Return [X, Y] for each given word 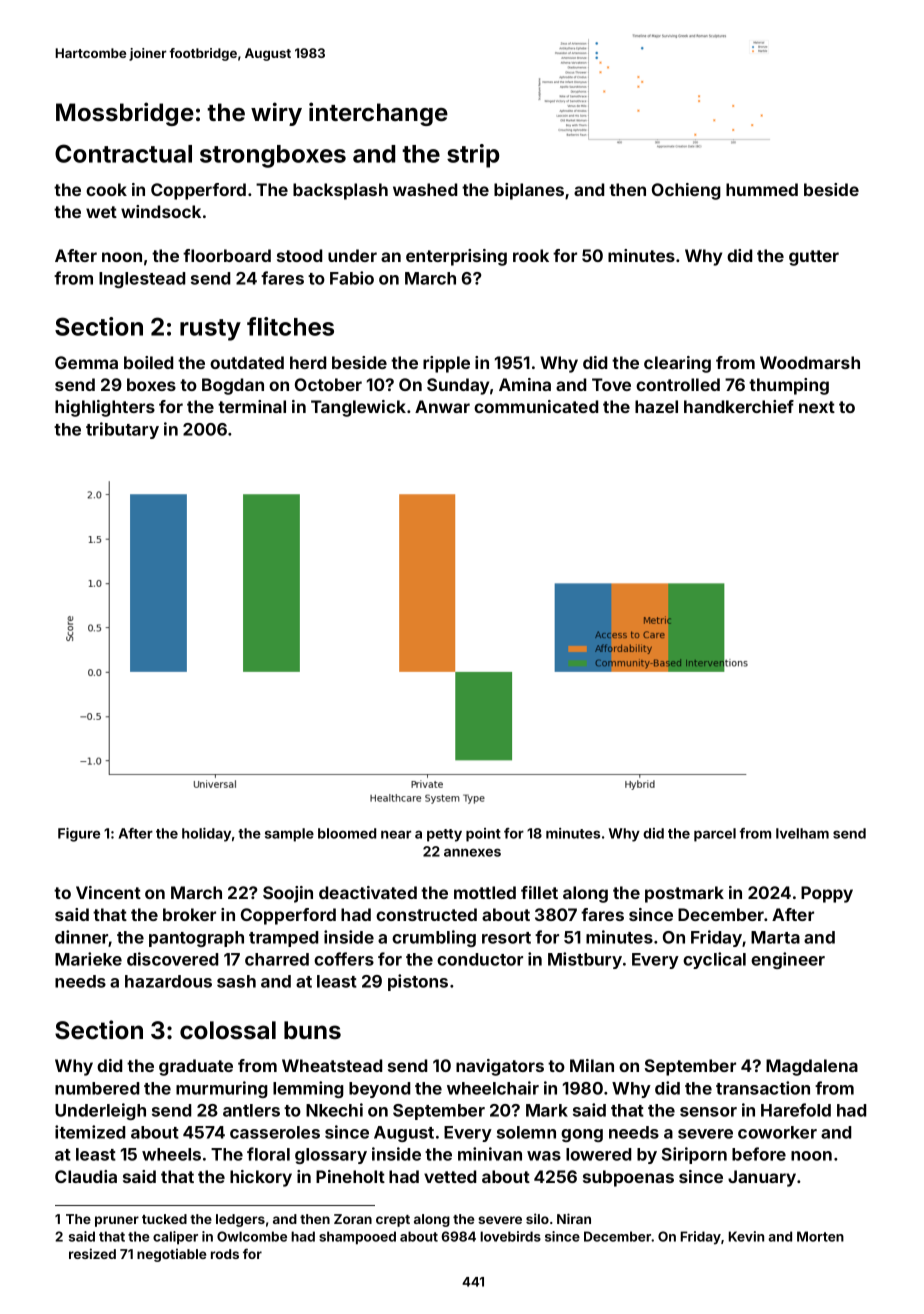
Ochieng [686, 191]
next [817, 407]
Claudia [86, 1176]
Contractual [123, 153]
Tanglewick [358, 408]
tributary [122, 430]
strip [473, 156]
